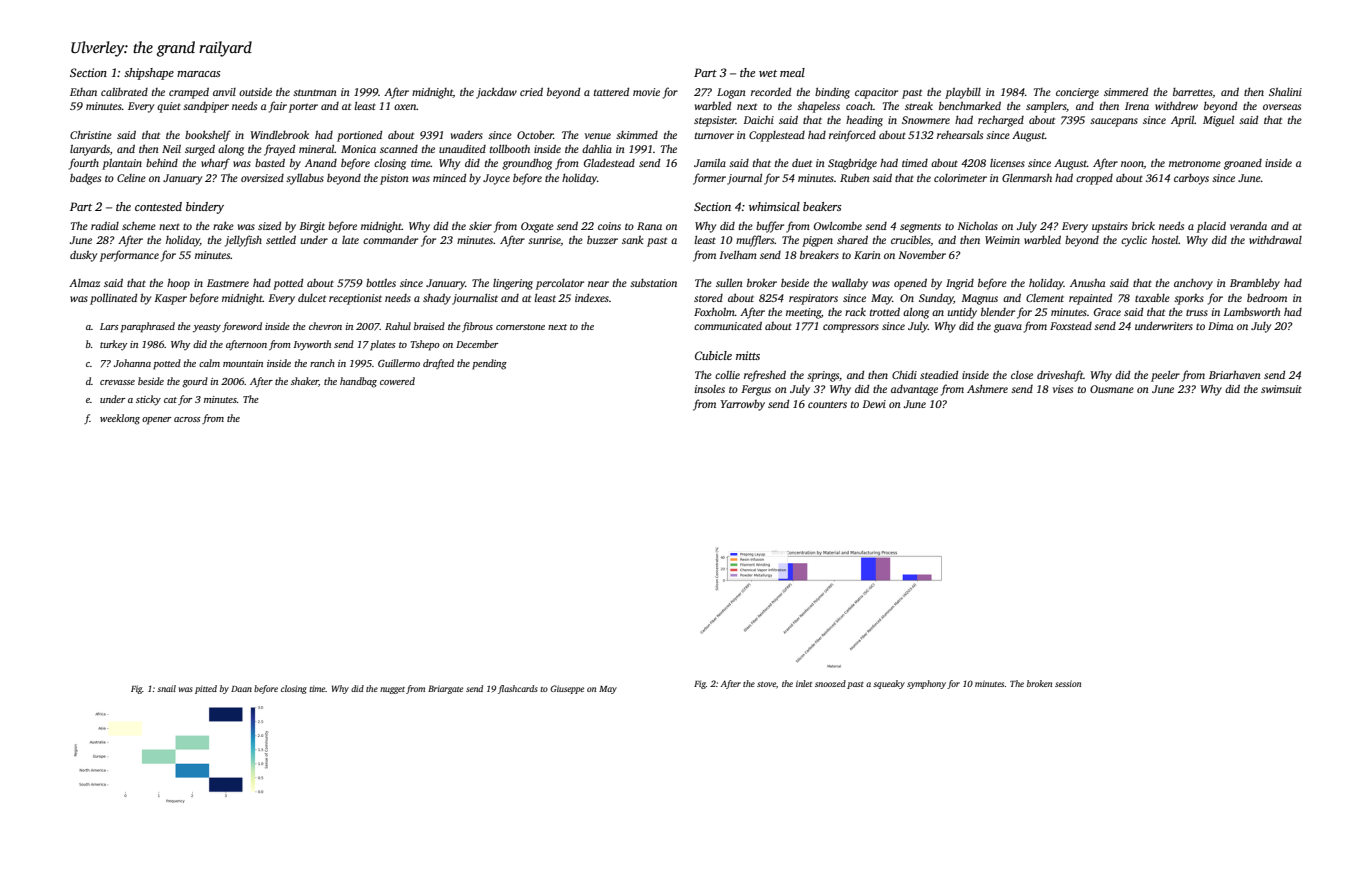 The image size is (1372, 887). What do you see at coordinates (322, 363) in the document?
I see `ranch` at bounding box center [322, 363].
